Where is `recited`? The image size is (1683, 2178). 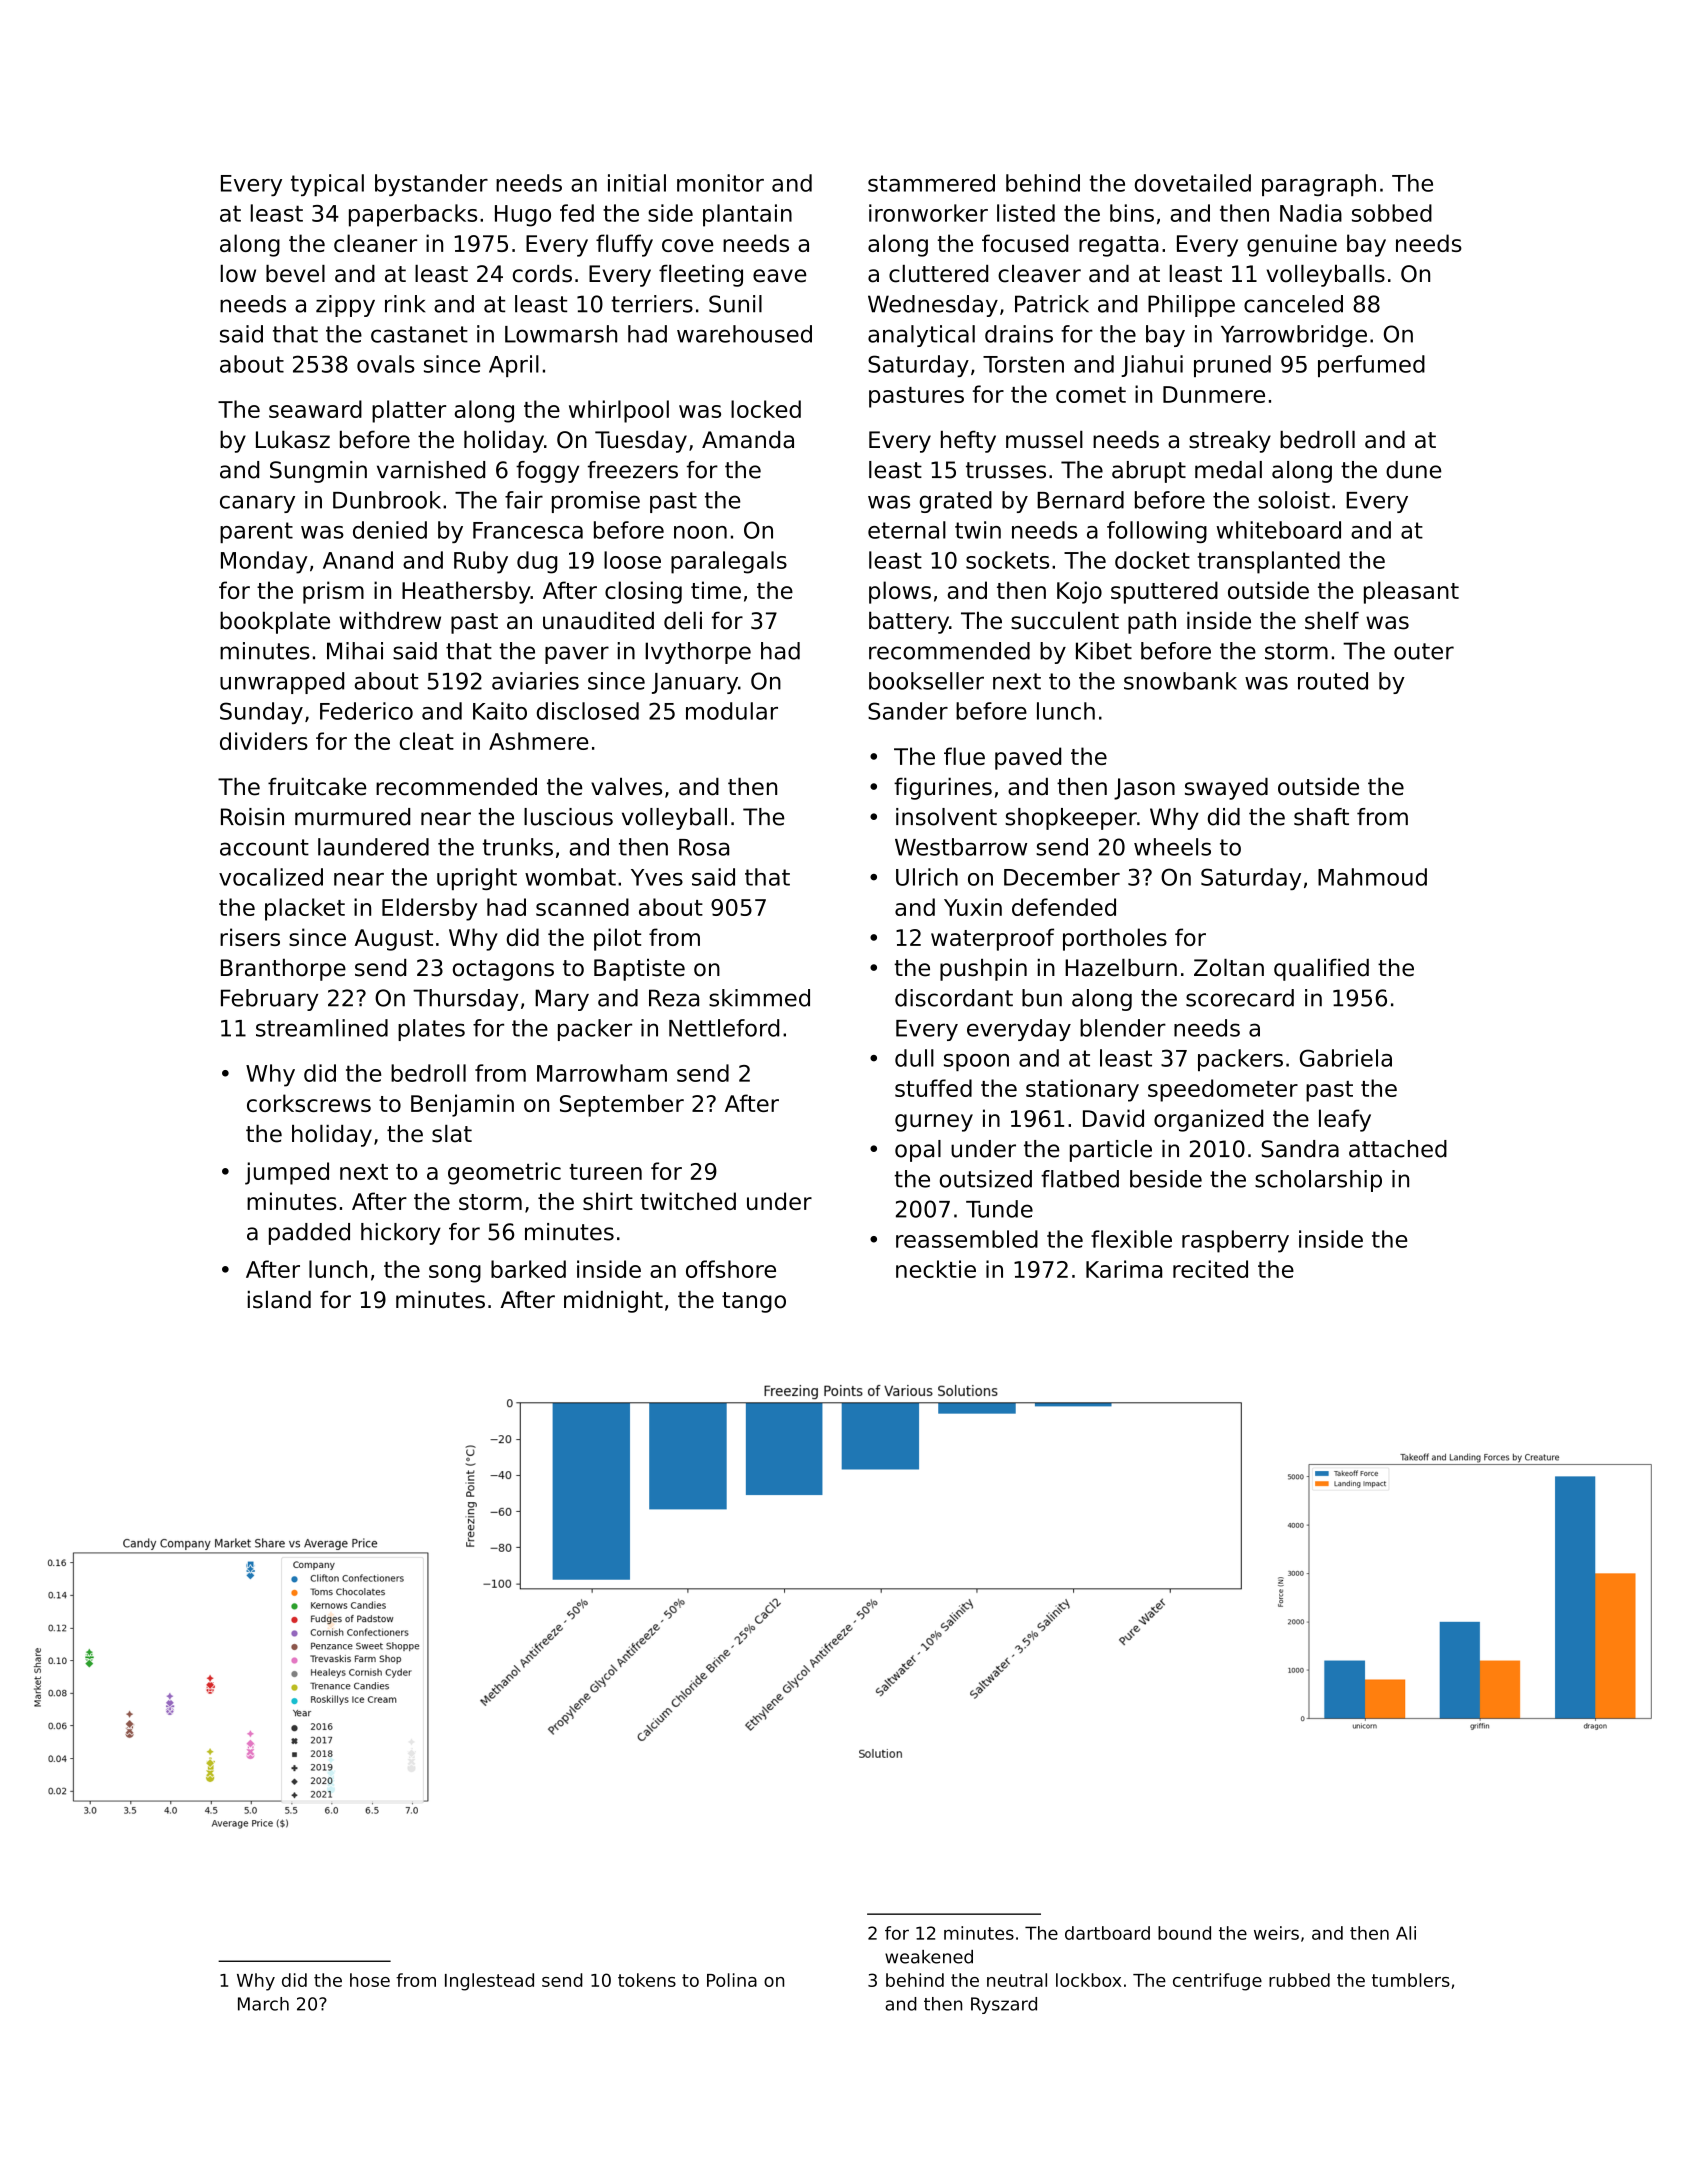
recited is located at coordinates (1210, 1269).
